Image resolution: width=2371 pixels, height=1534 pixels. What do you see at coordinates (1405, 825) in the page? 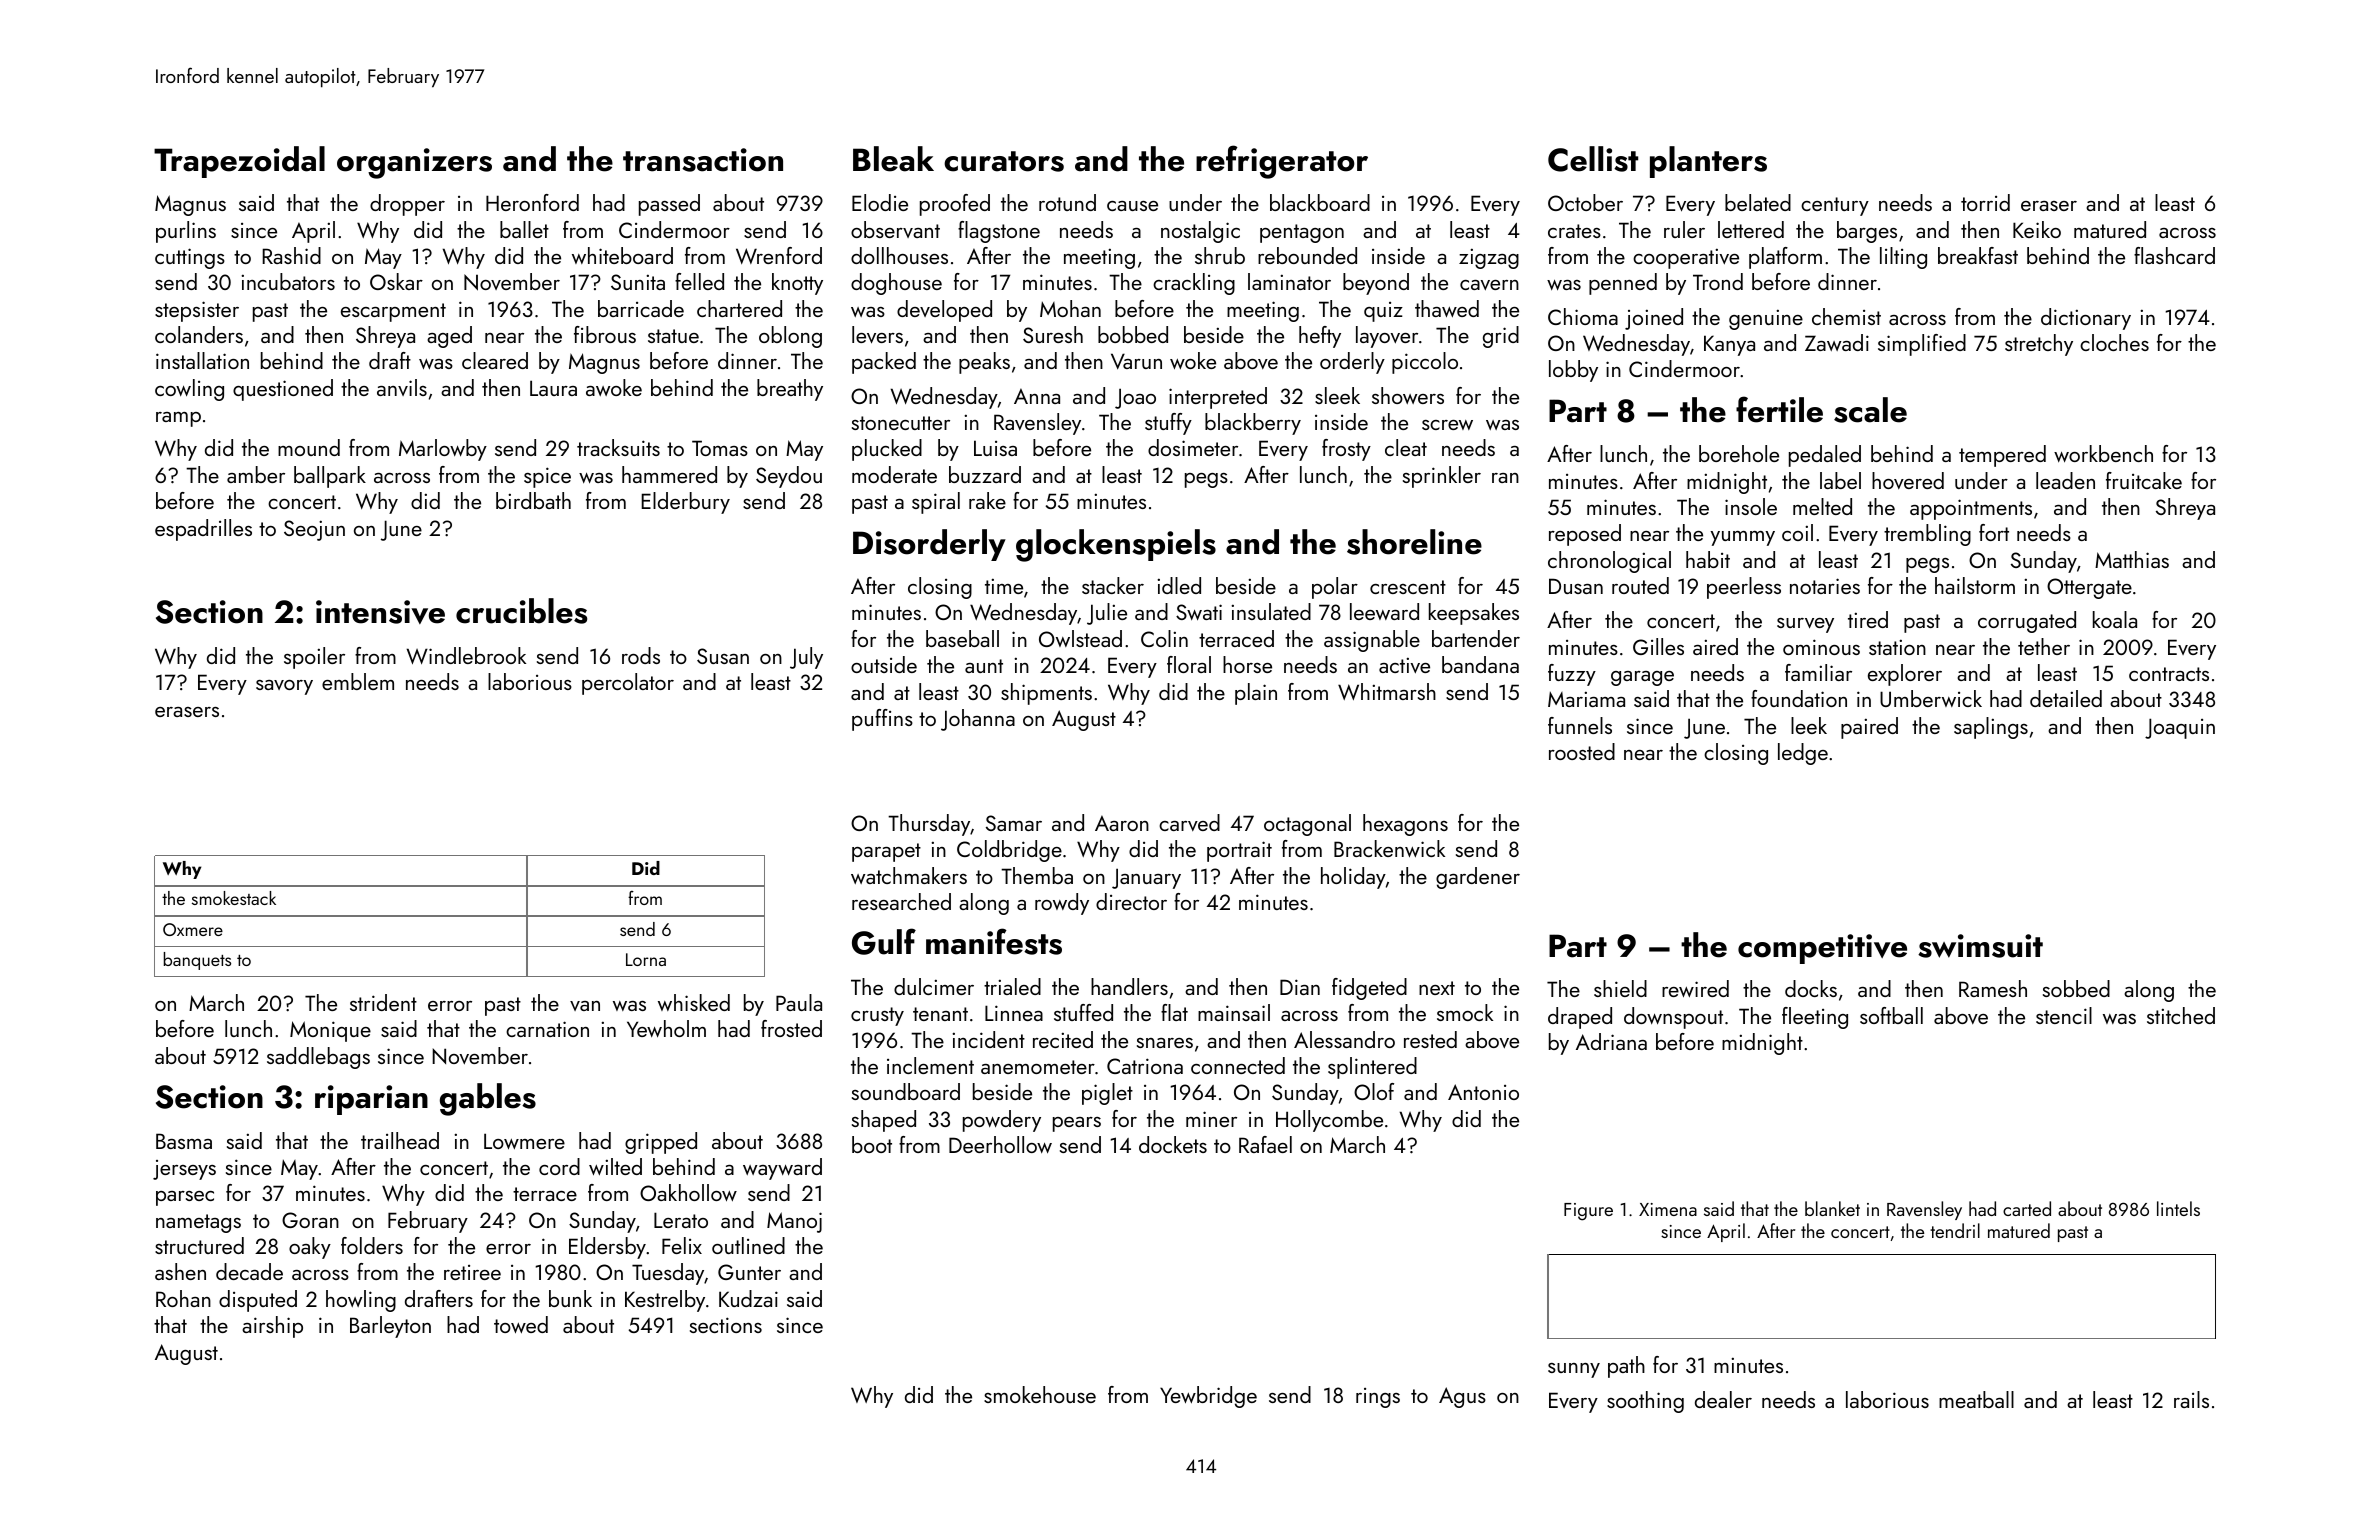
I see `hexagons` at bounding box center [1405, 825].
